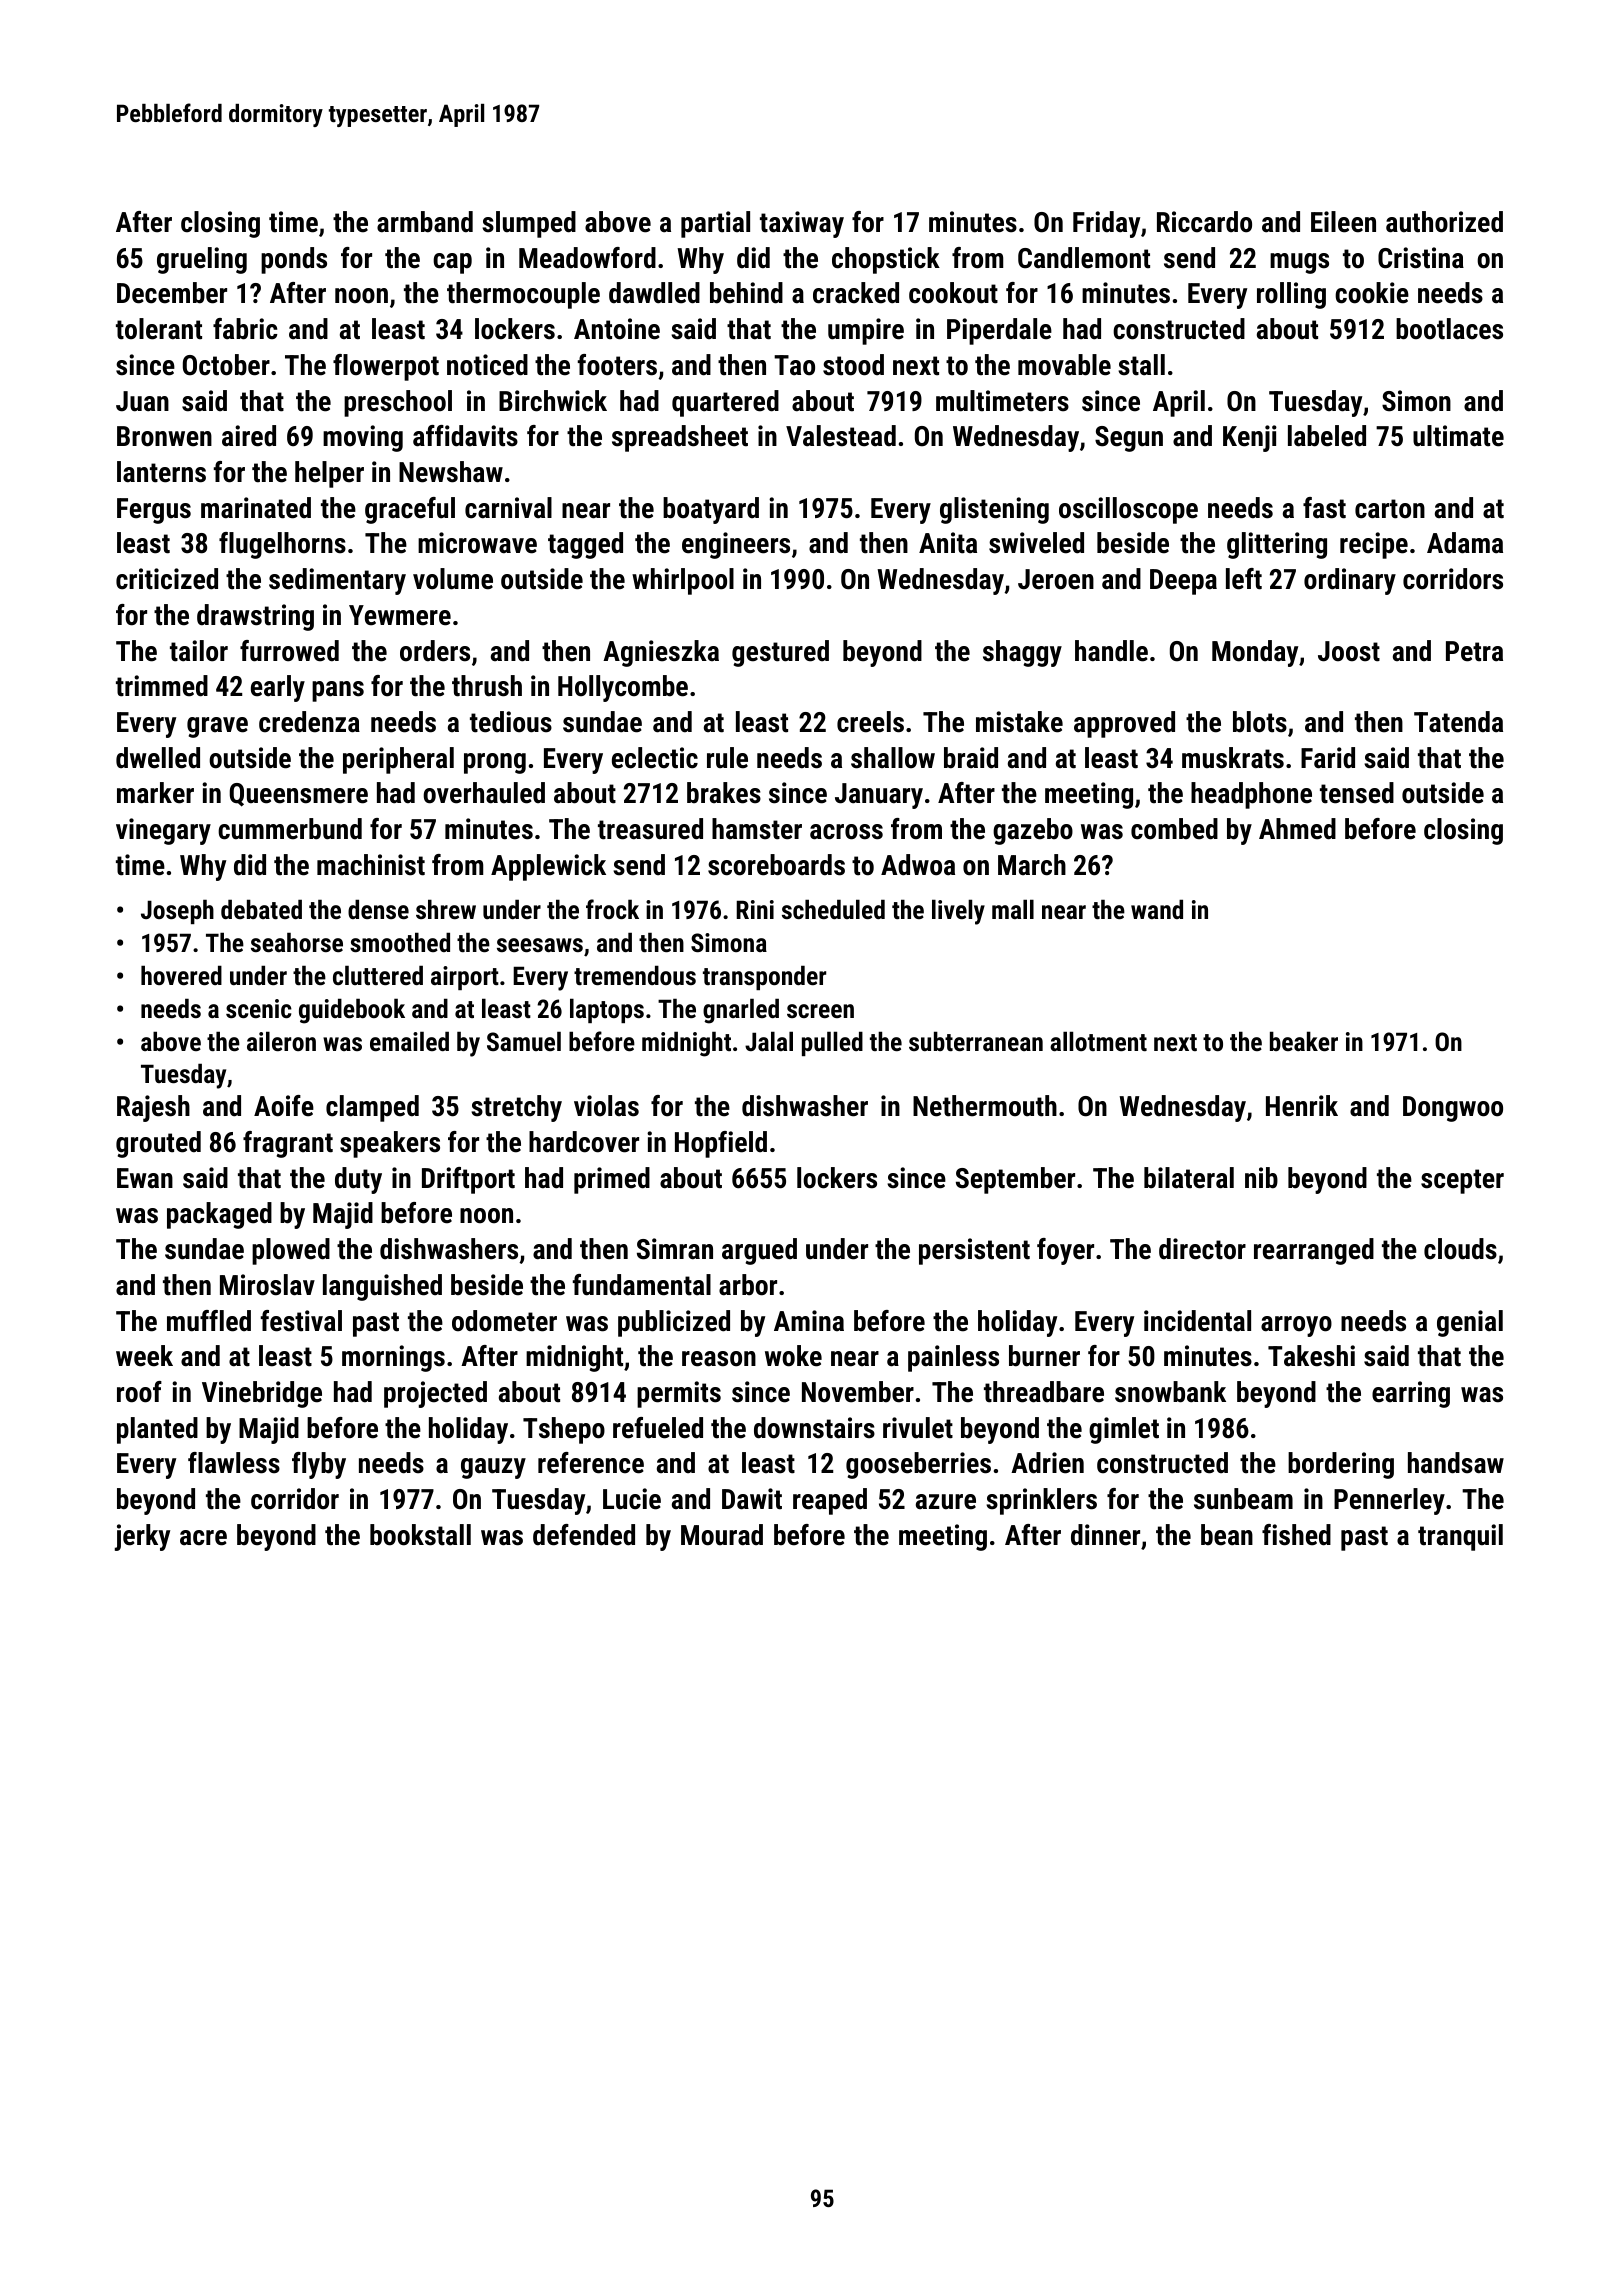  What do you see at coordinates (661, 653) in the document?
I see `Agnieszka` at bounding box center [661, 653].
